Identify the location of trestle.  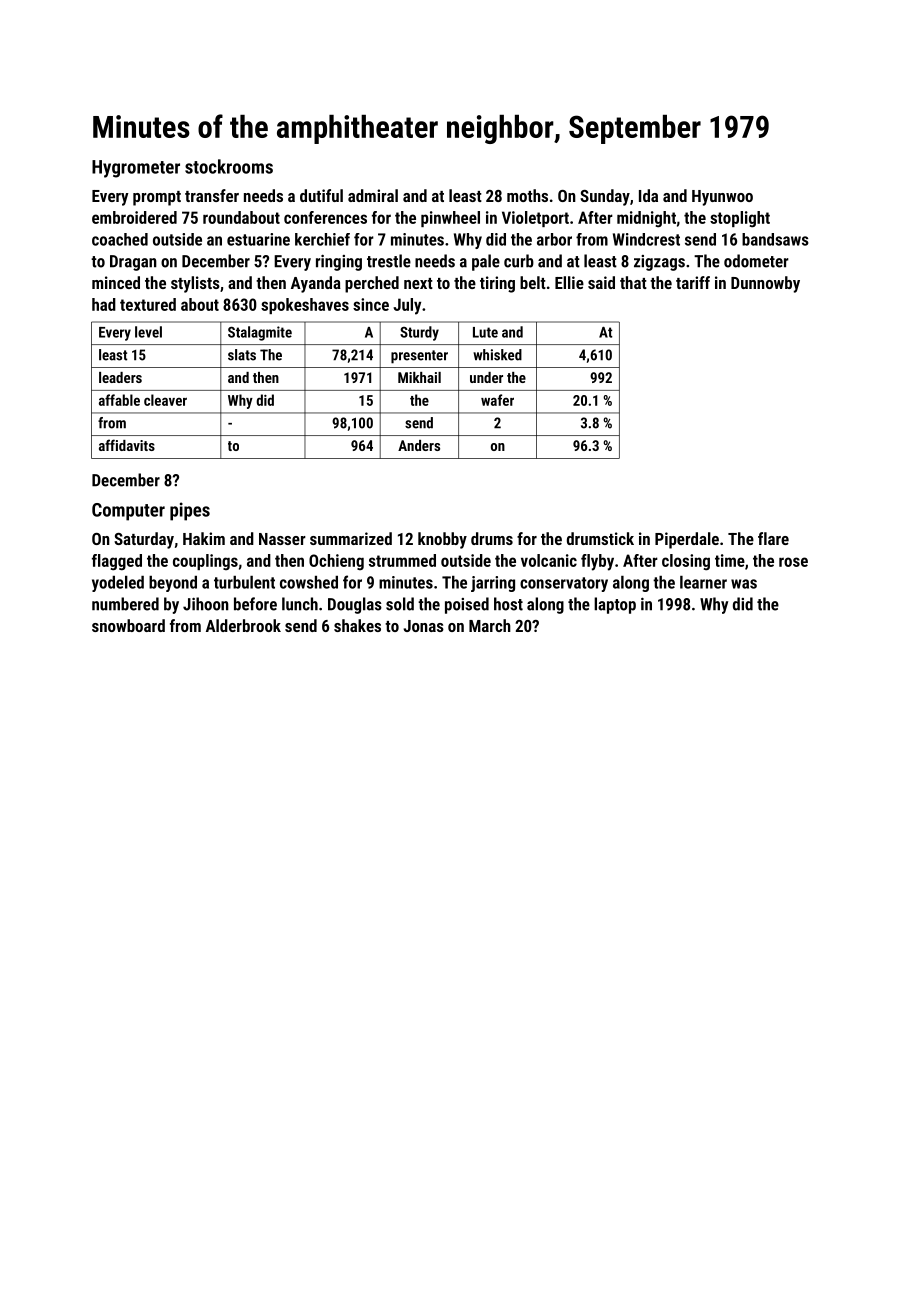
(389, 261).
